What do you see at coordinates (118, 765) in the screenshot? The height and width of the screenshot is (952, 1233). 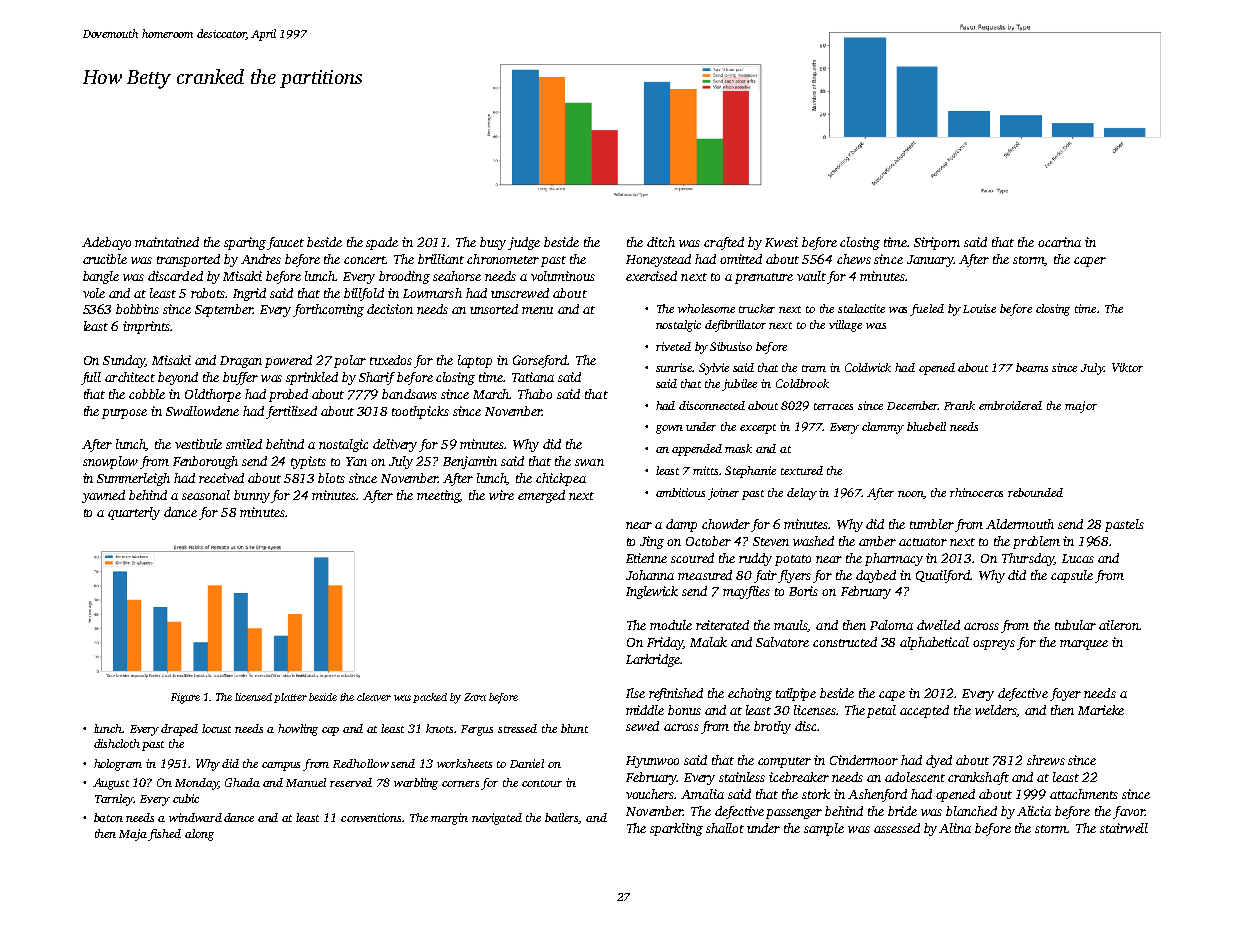 I see `hologram` at bounding box center [118, 765].
